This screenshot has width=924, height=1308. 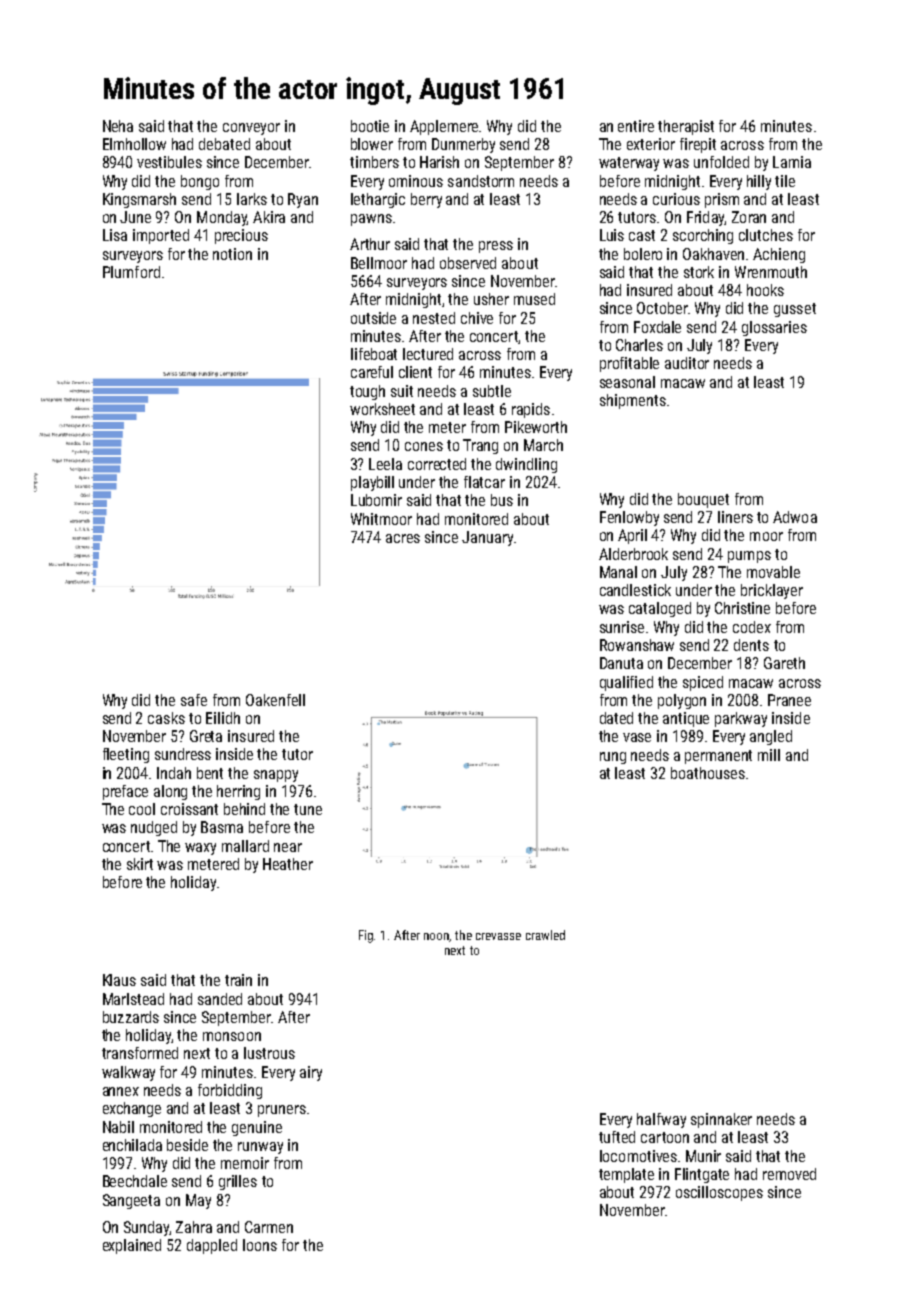 I want to click on spiced, so click(x=703, y=683).
